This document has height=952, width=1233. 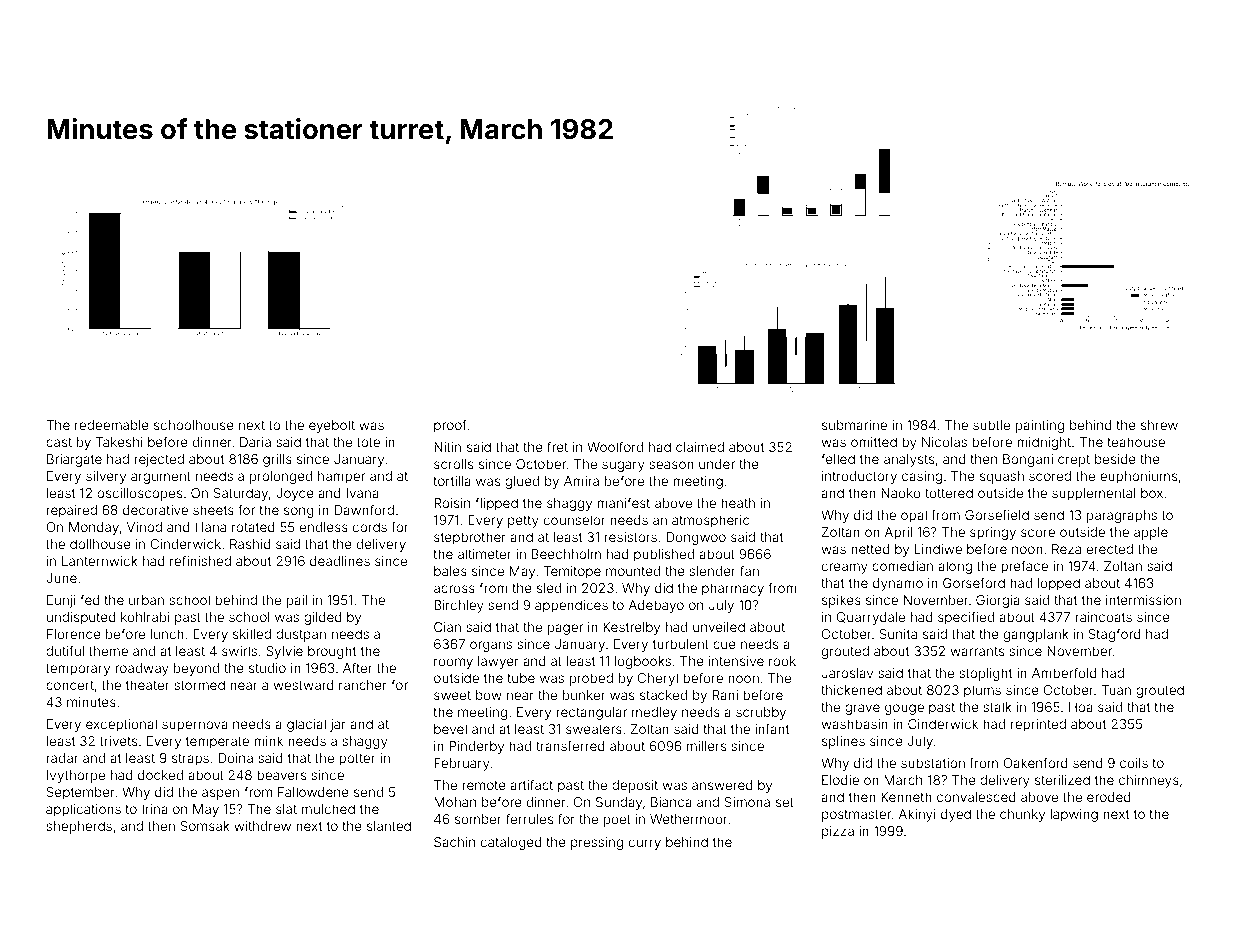 I want to click on intermission, so click(x=1143, y=600).
